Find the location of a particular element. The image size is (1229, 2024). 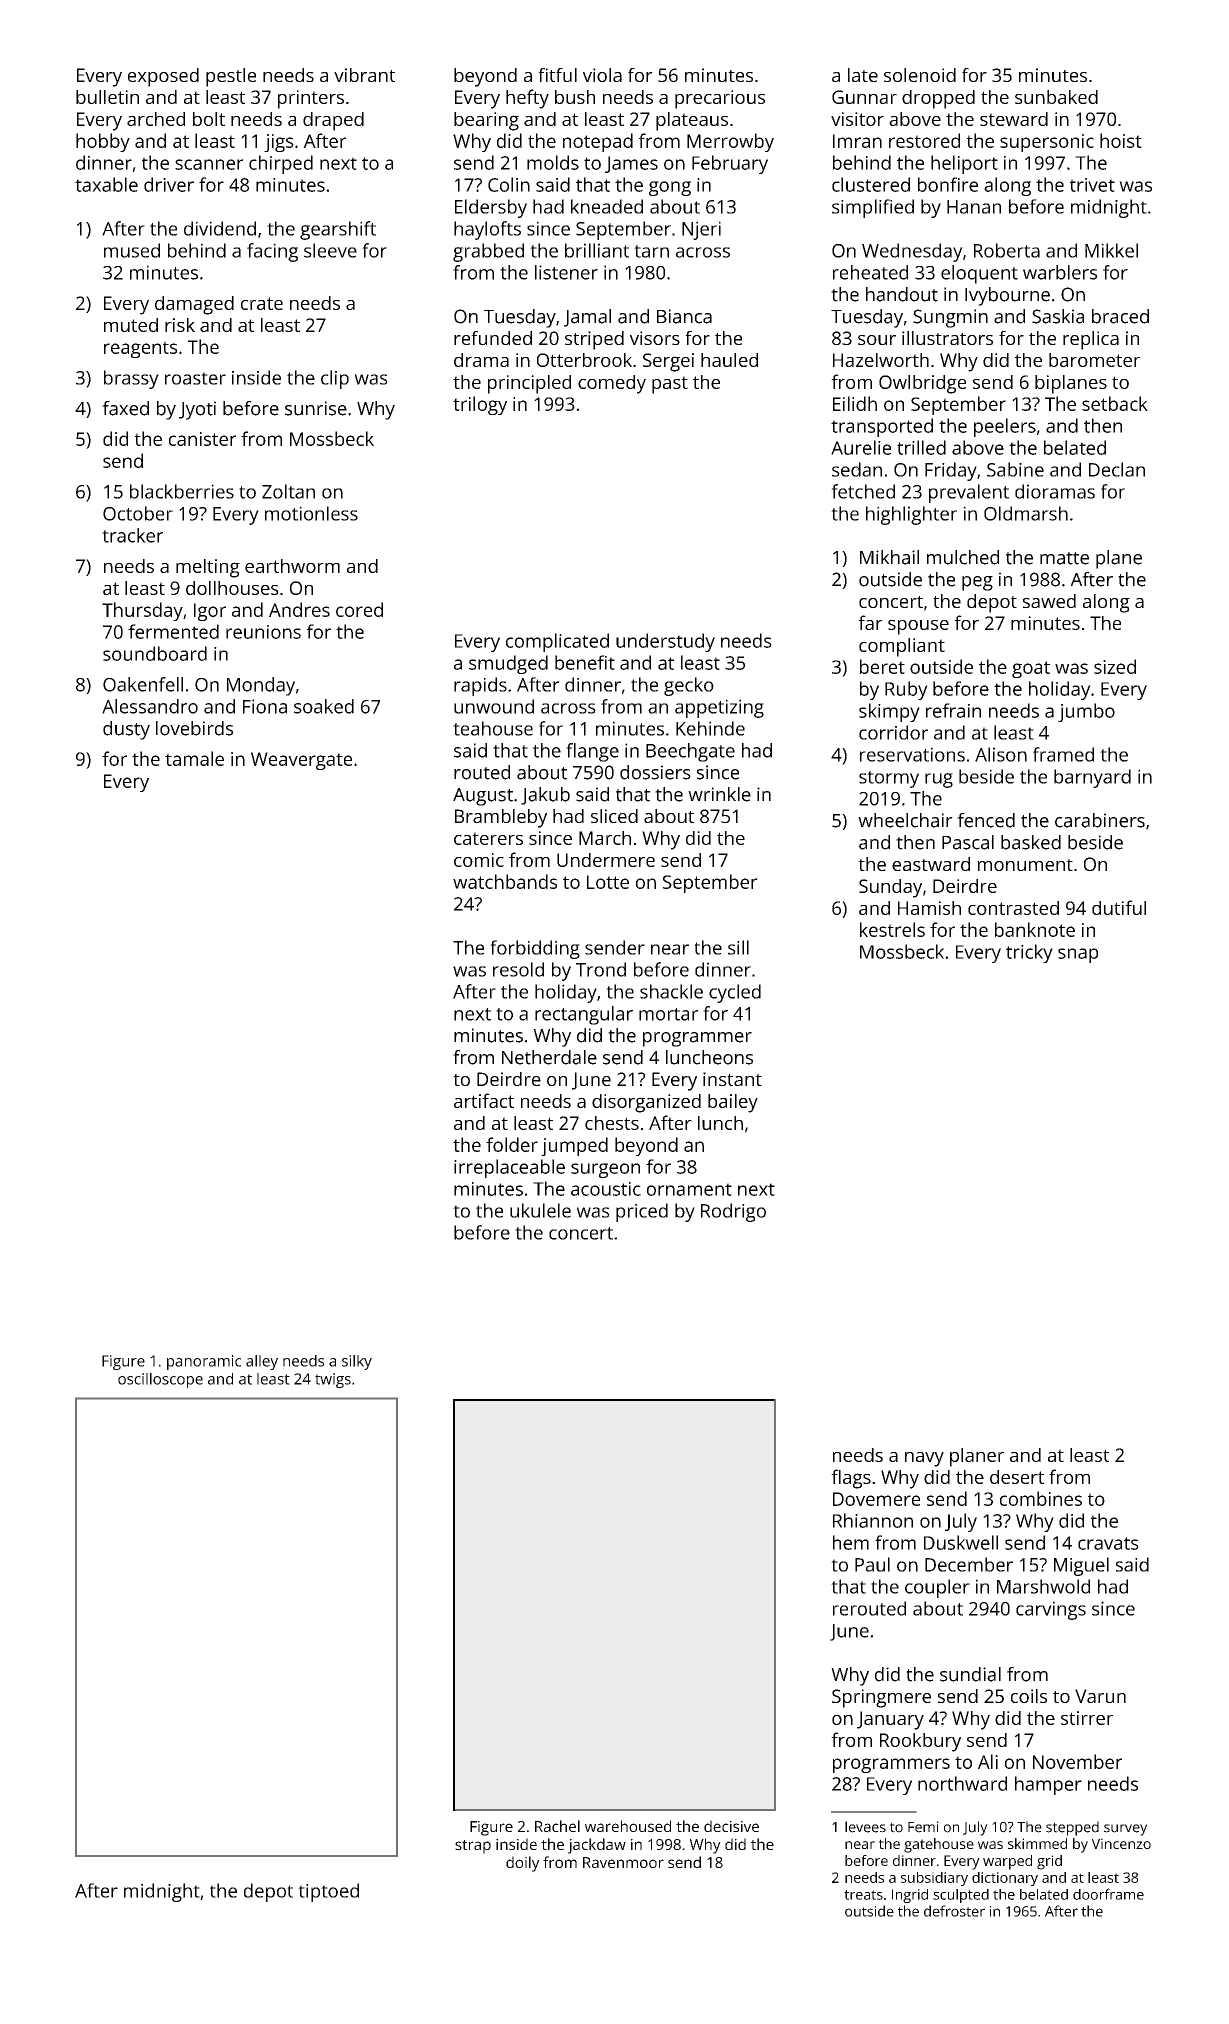

mortar is located at coordinates (668, 1014).
